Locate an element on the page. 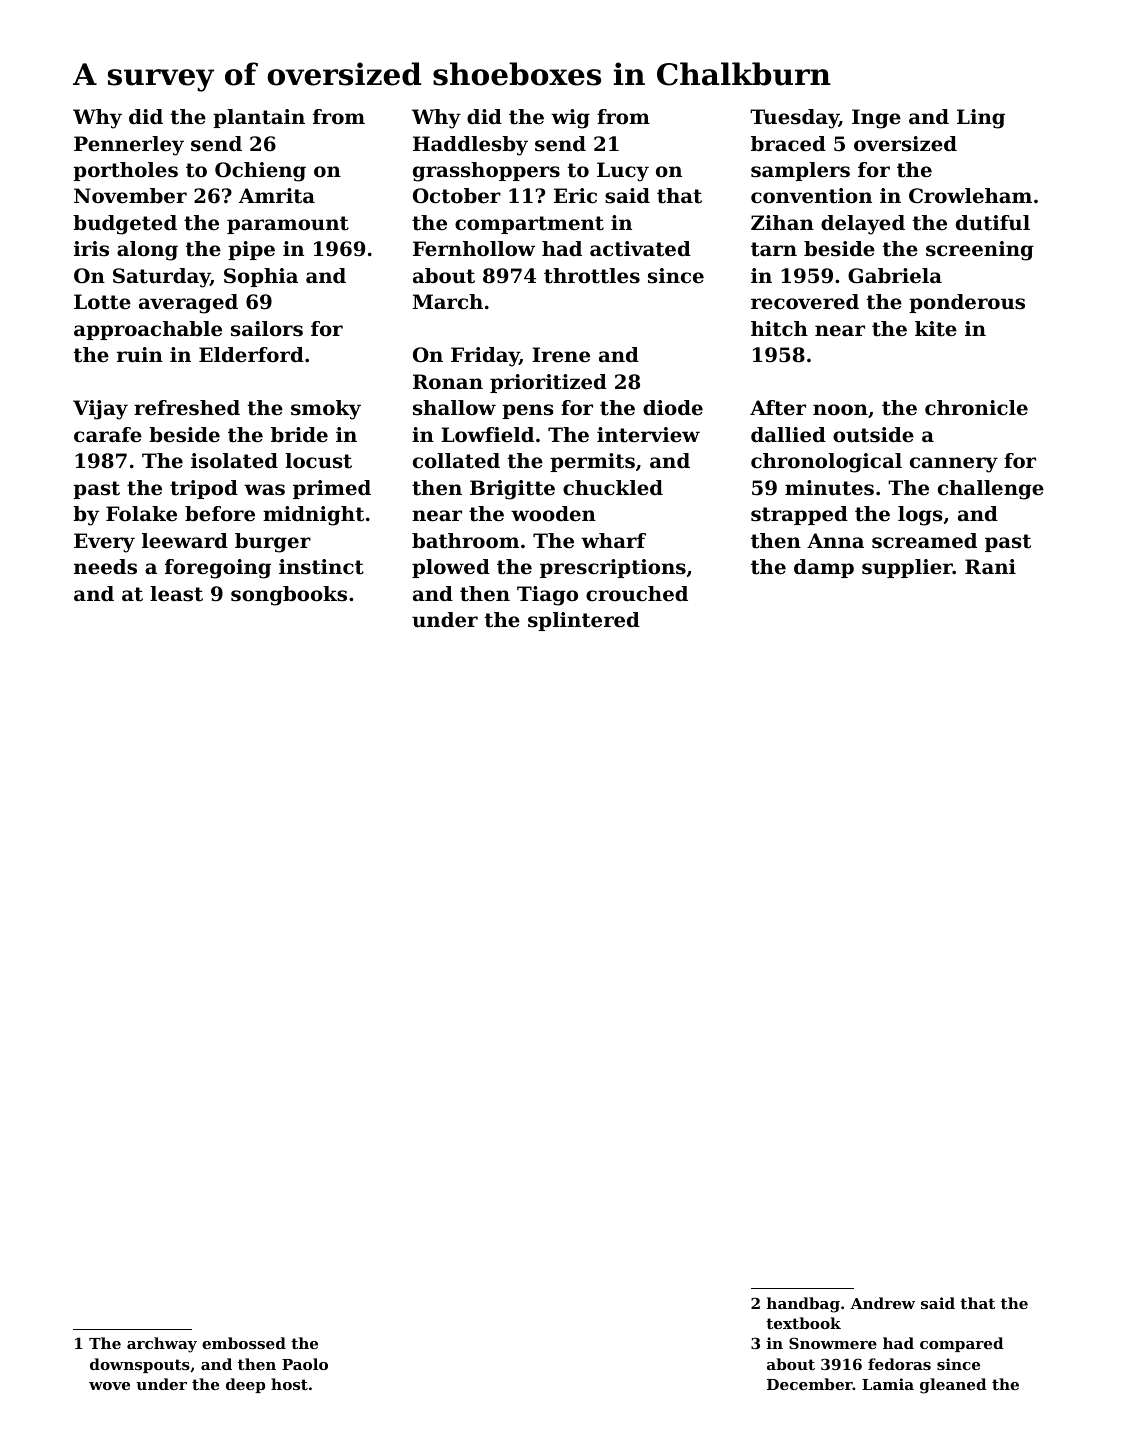 Image resolution: width=1125 pixels, height=1456 pixels. ponderous is located at coordinates (967, 303).
